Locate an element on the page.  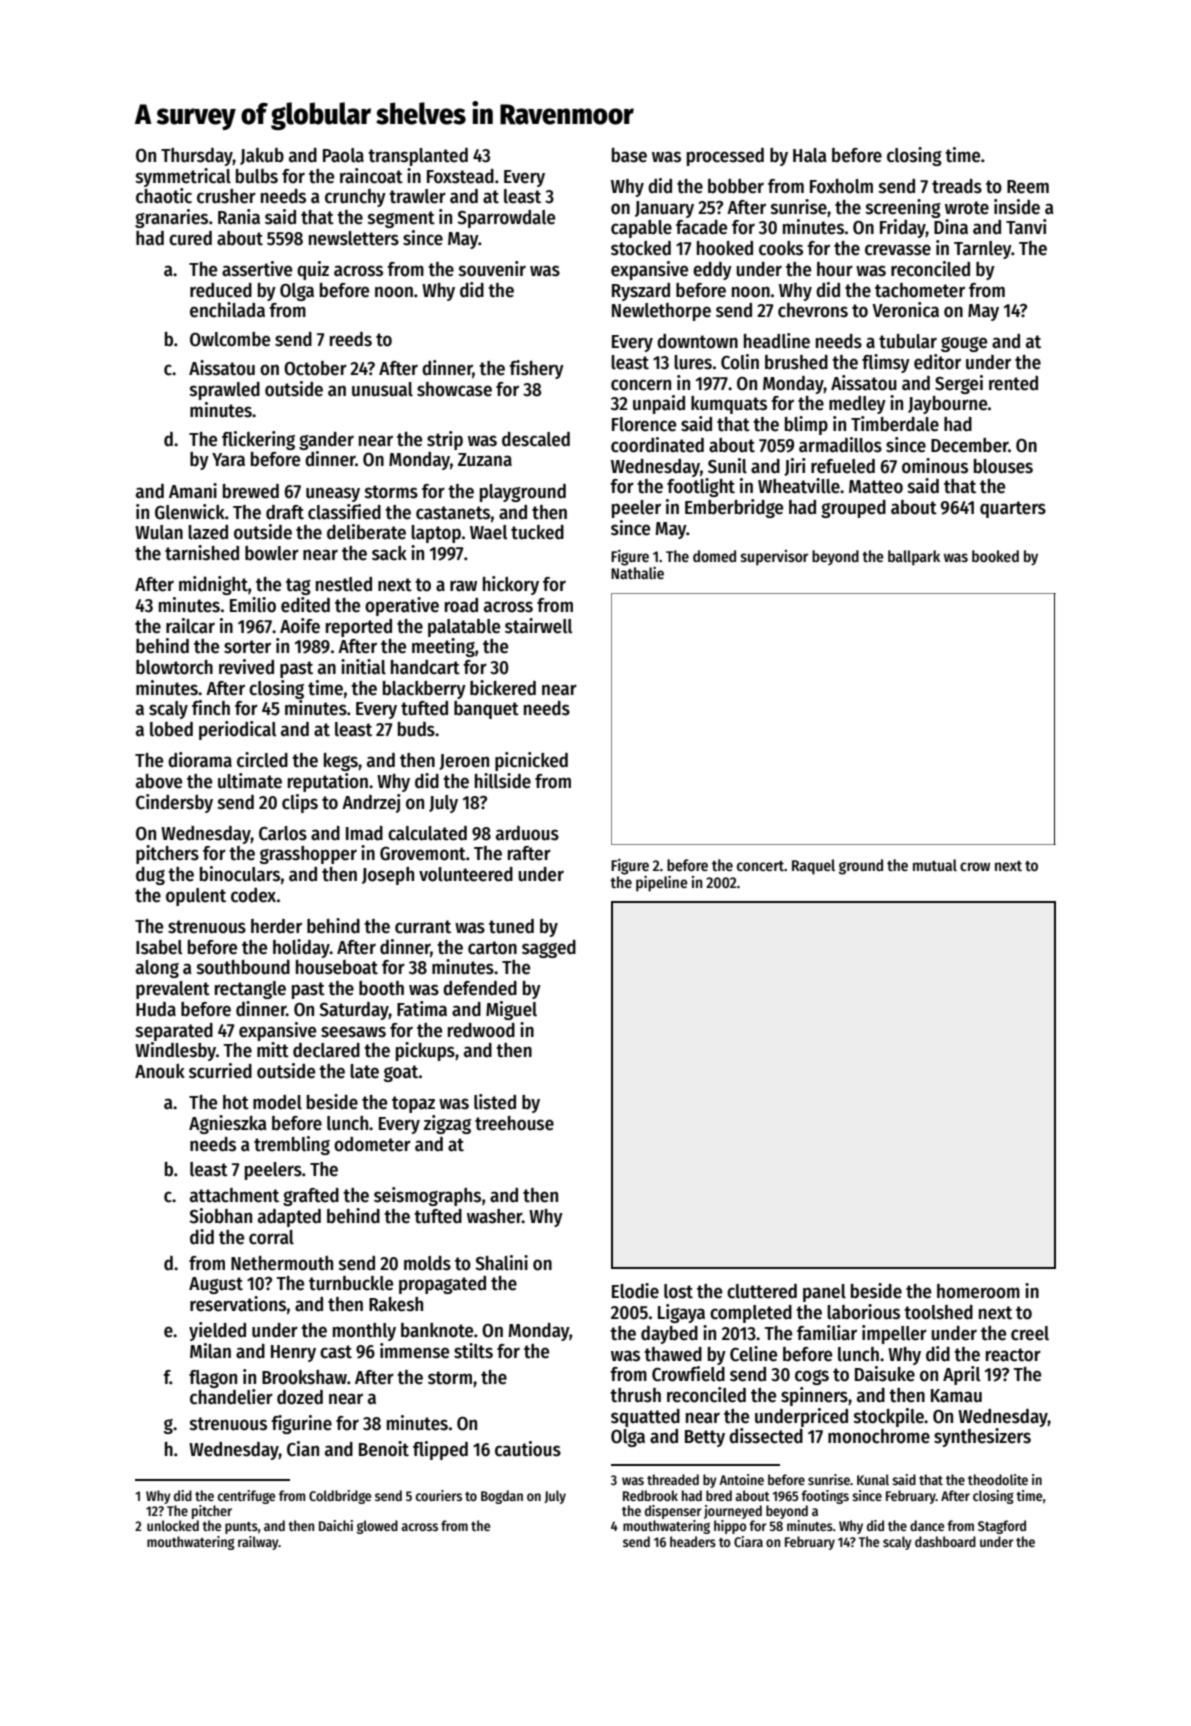
clips is located at coordinates (300, 803).
